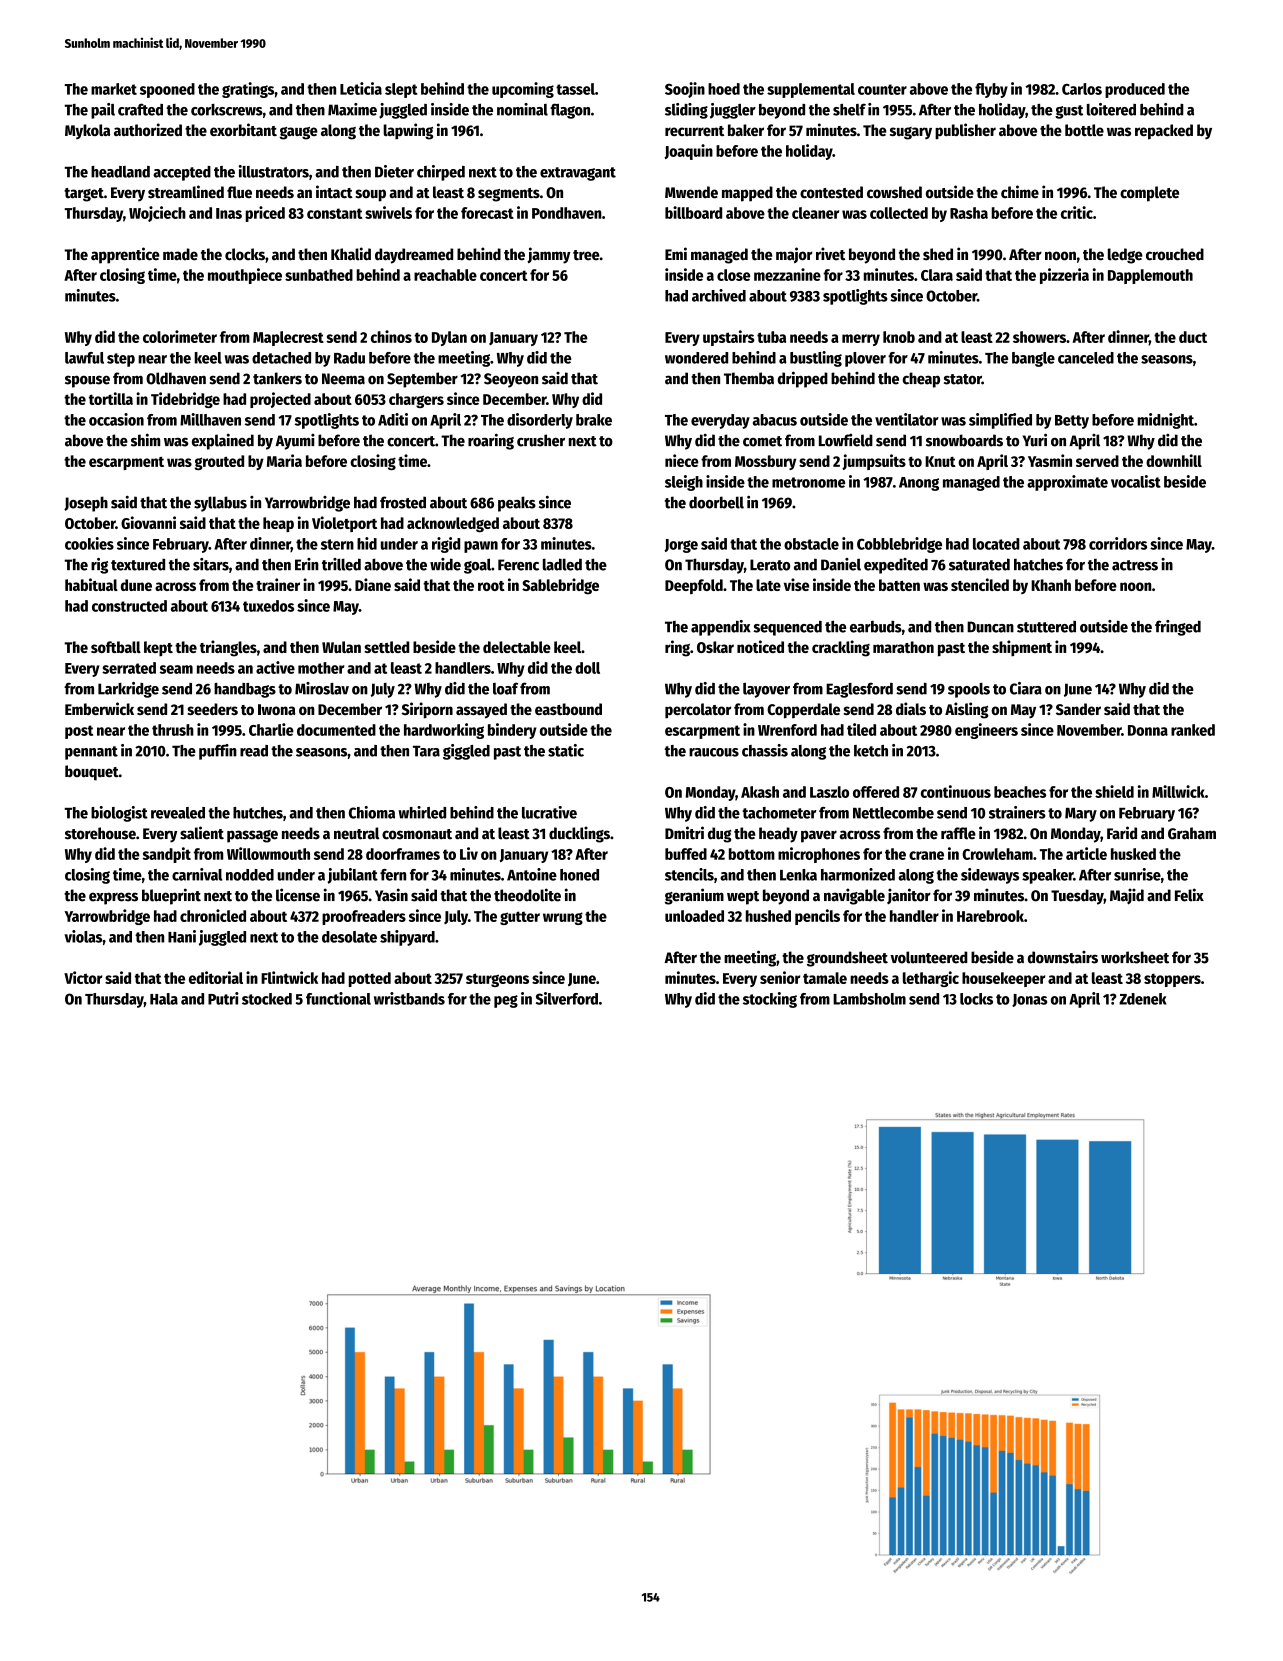 The height and width of the page is (1661, 1283). I want to click on stuttered, so click(1046, 627).
